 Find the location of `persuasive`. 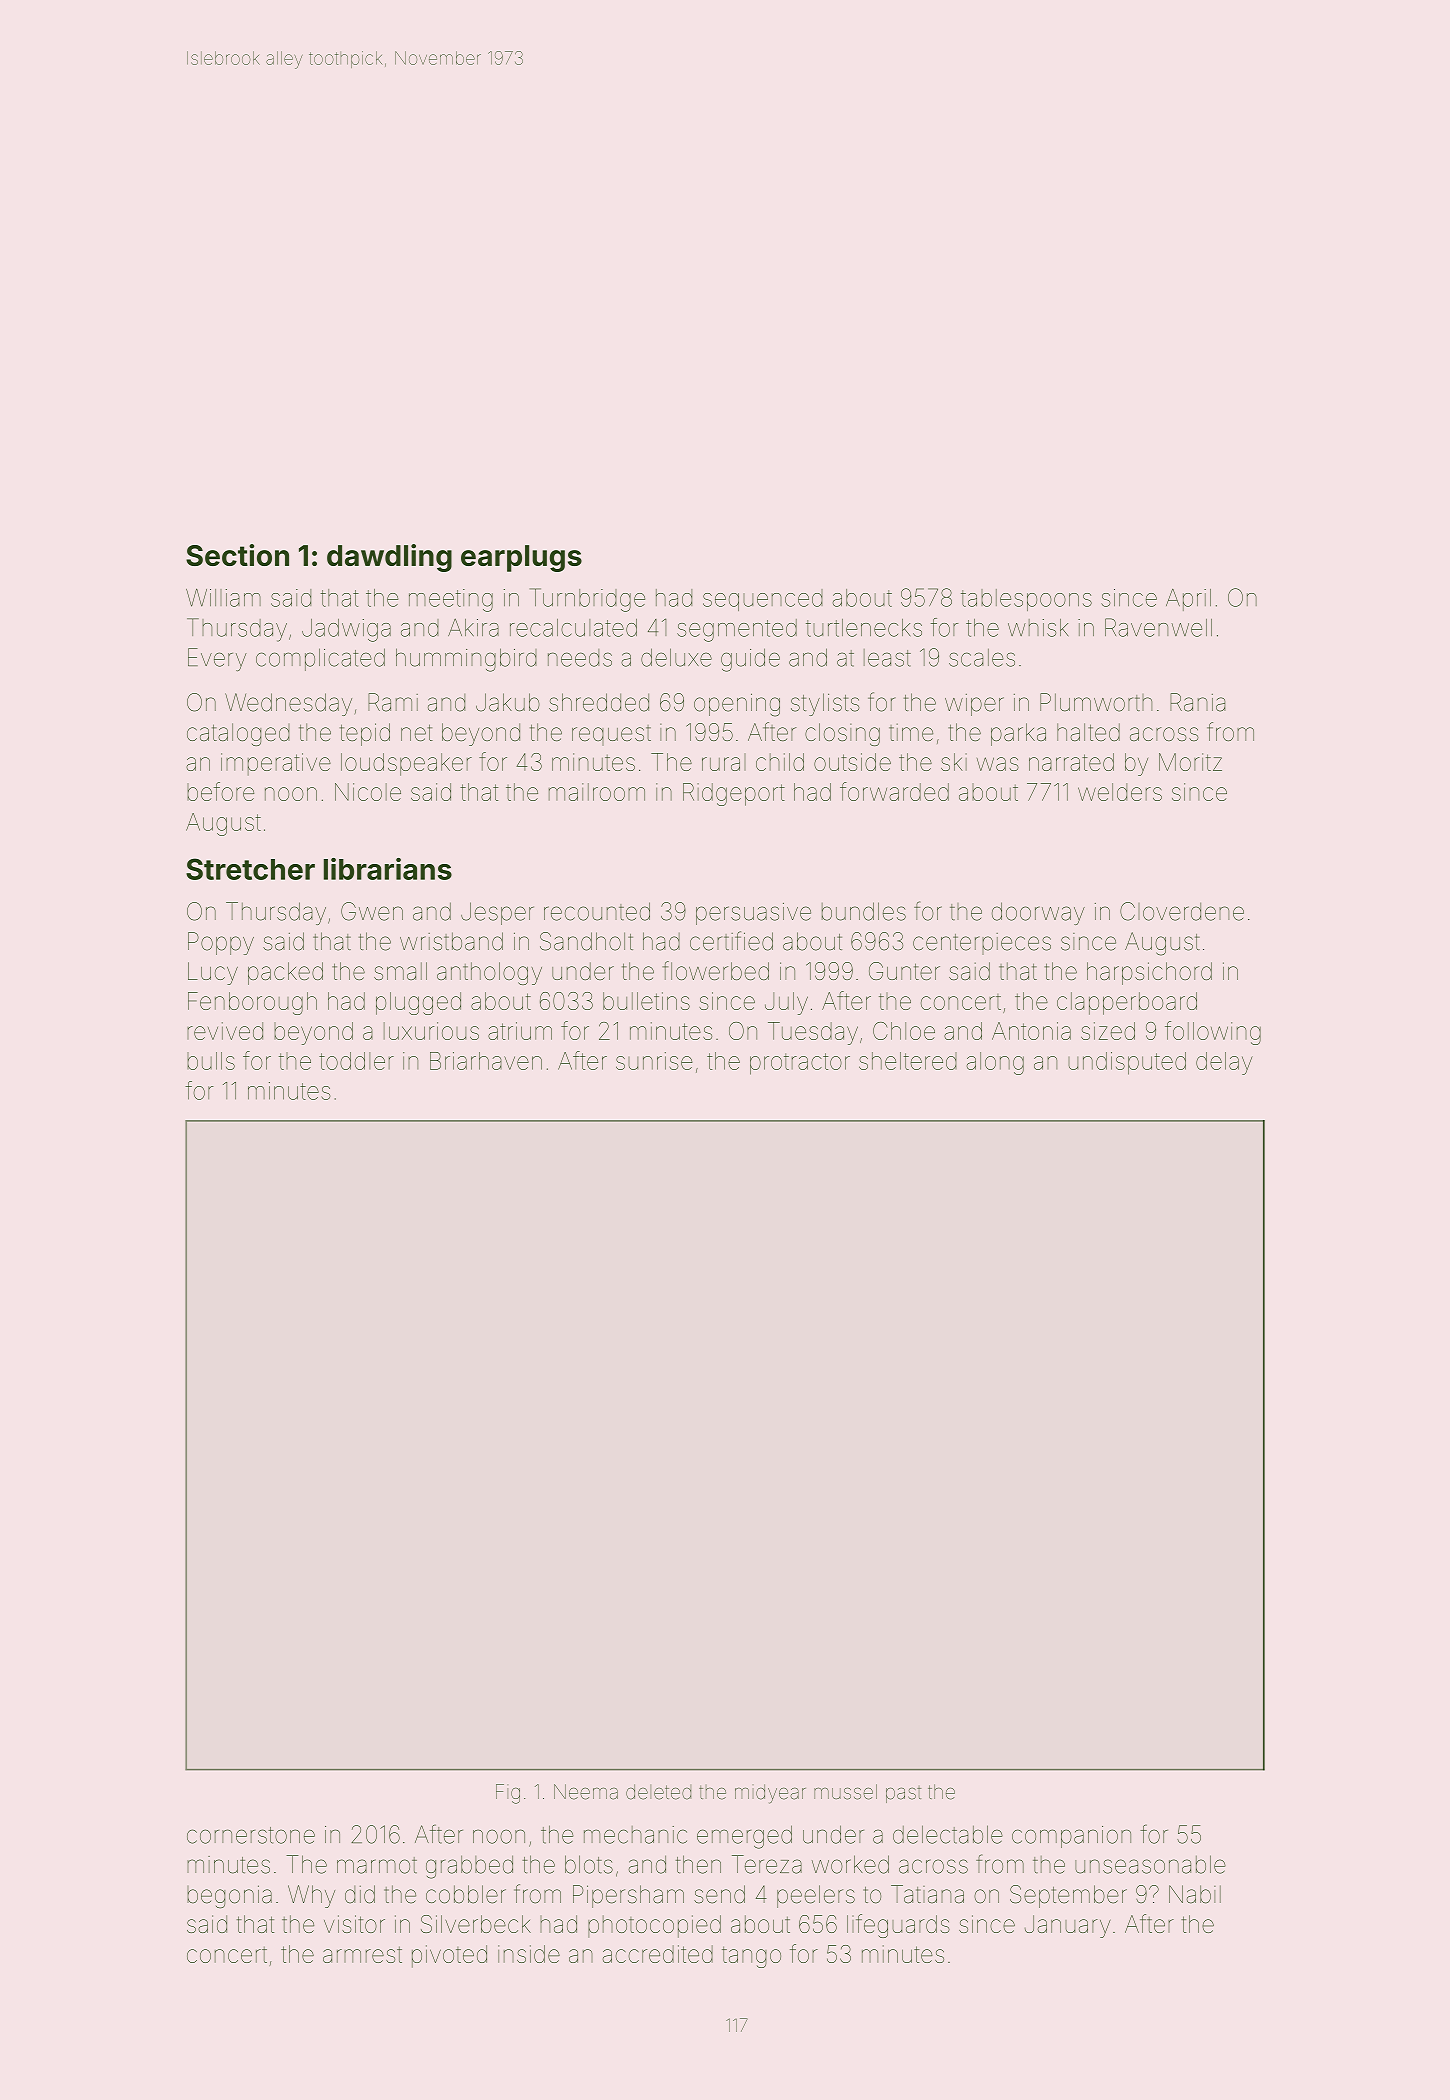

persuasive is located at coordinates (753, 914).
